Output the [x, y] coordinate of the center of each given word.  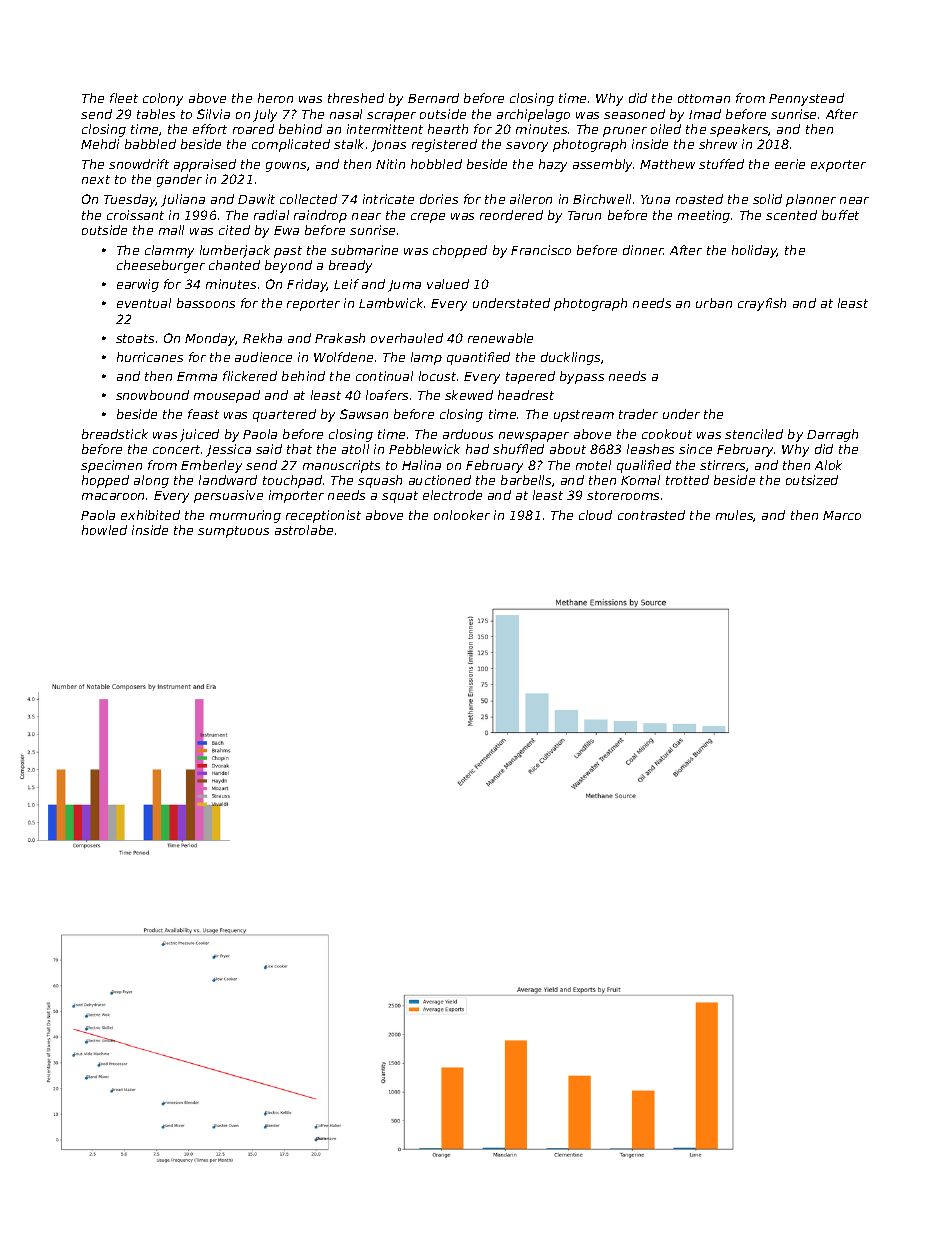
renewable [500, 338]
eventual [144, 303]
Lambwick [391, 303]
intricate [388, 199]
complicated [291, 145]
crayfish [762, 304]
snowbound [152, 395]
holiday [754, 251]
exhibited [150, 515]
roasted [699, 199]
